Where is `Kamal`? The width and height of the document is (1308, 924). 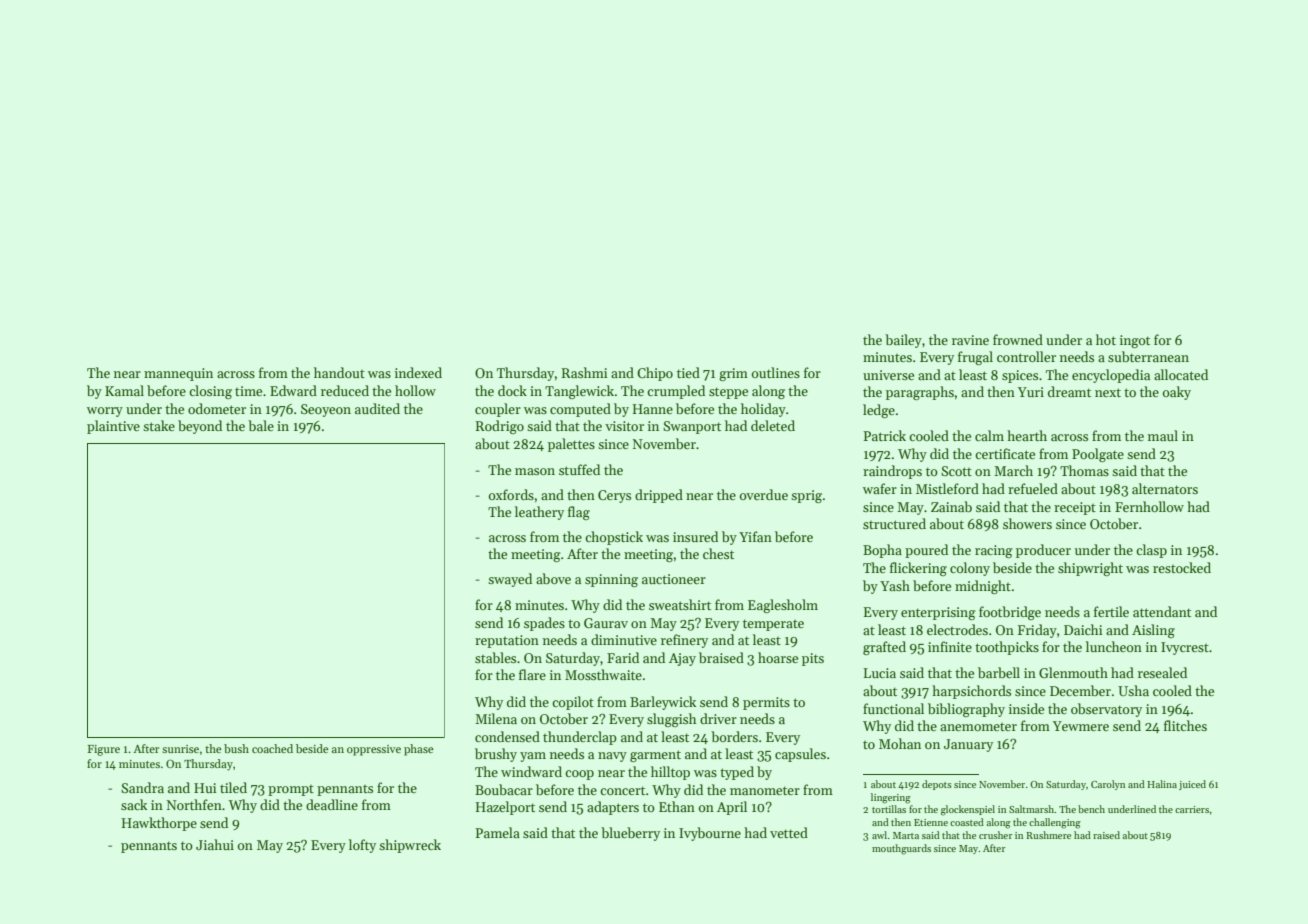
Kamal is located at coordinates (124, 390).
